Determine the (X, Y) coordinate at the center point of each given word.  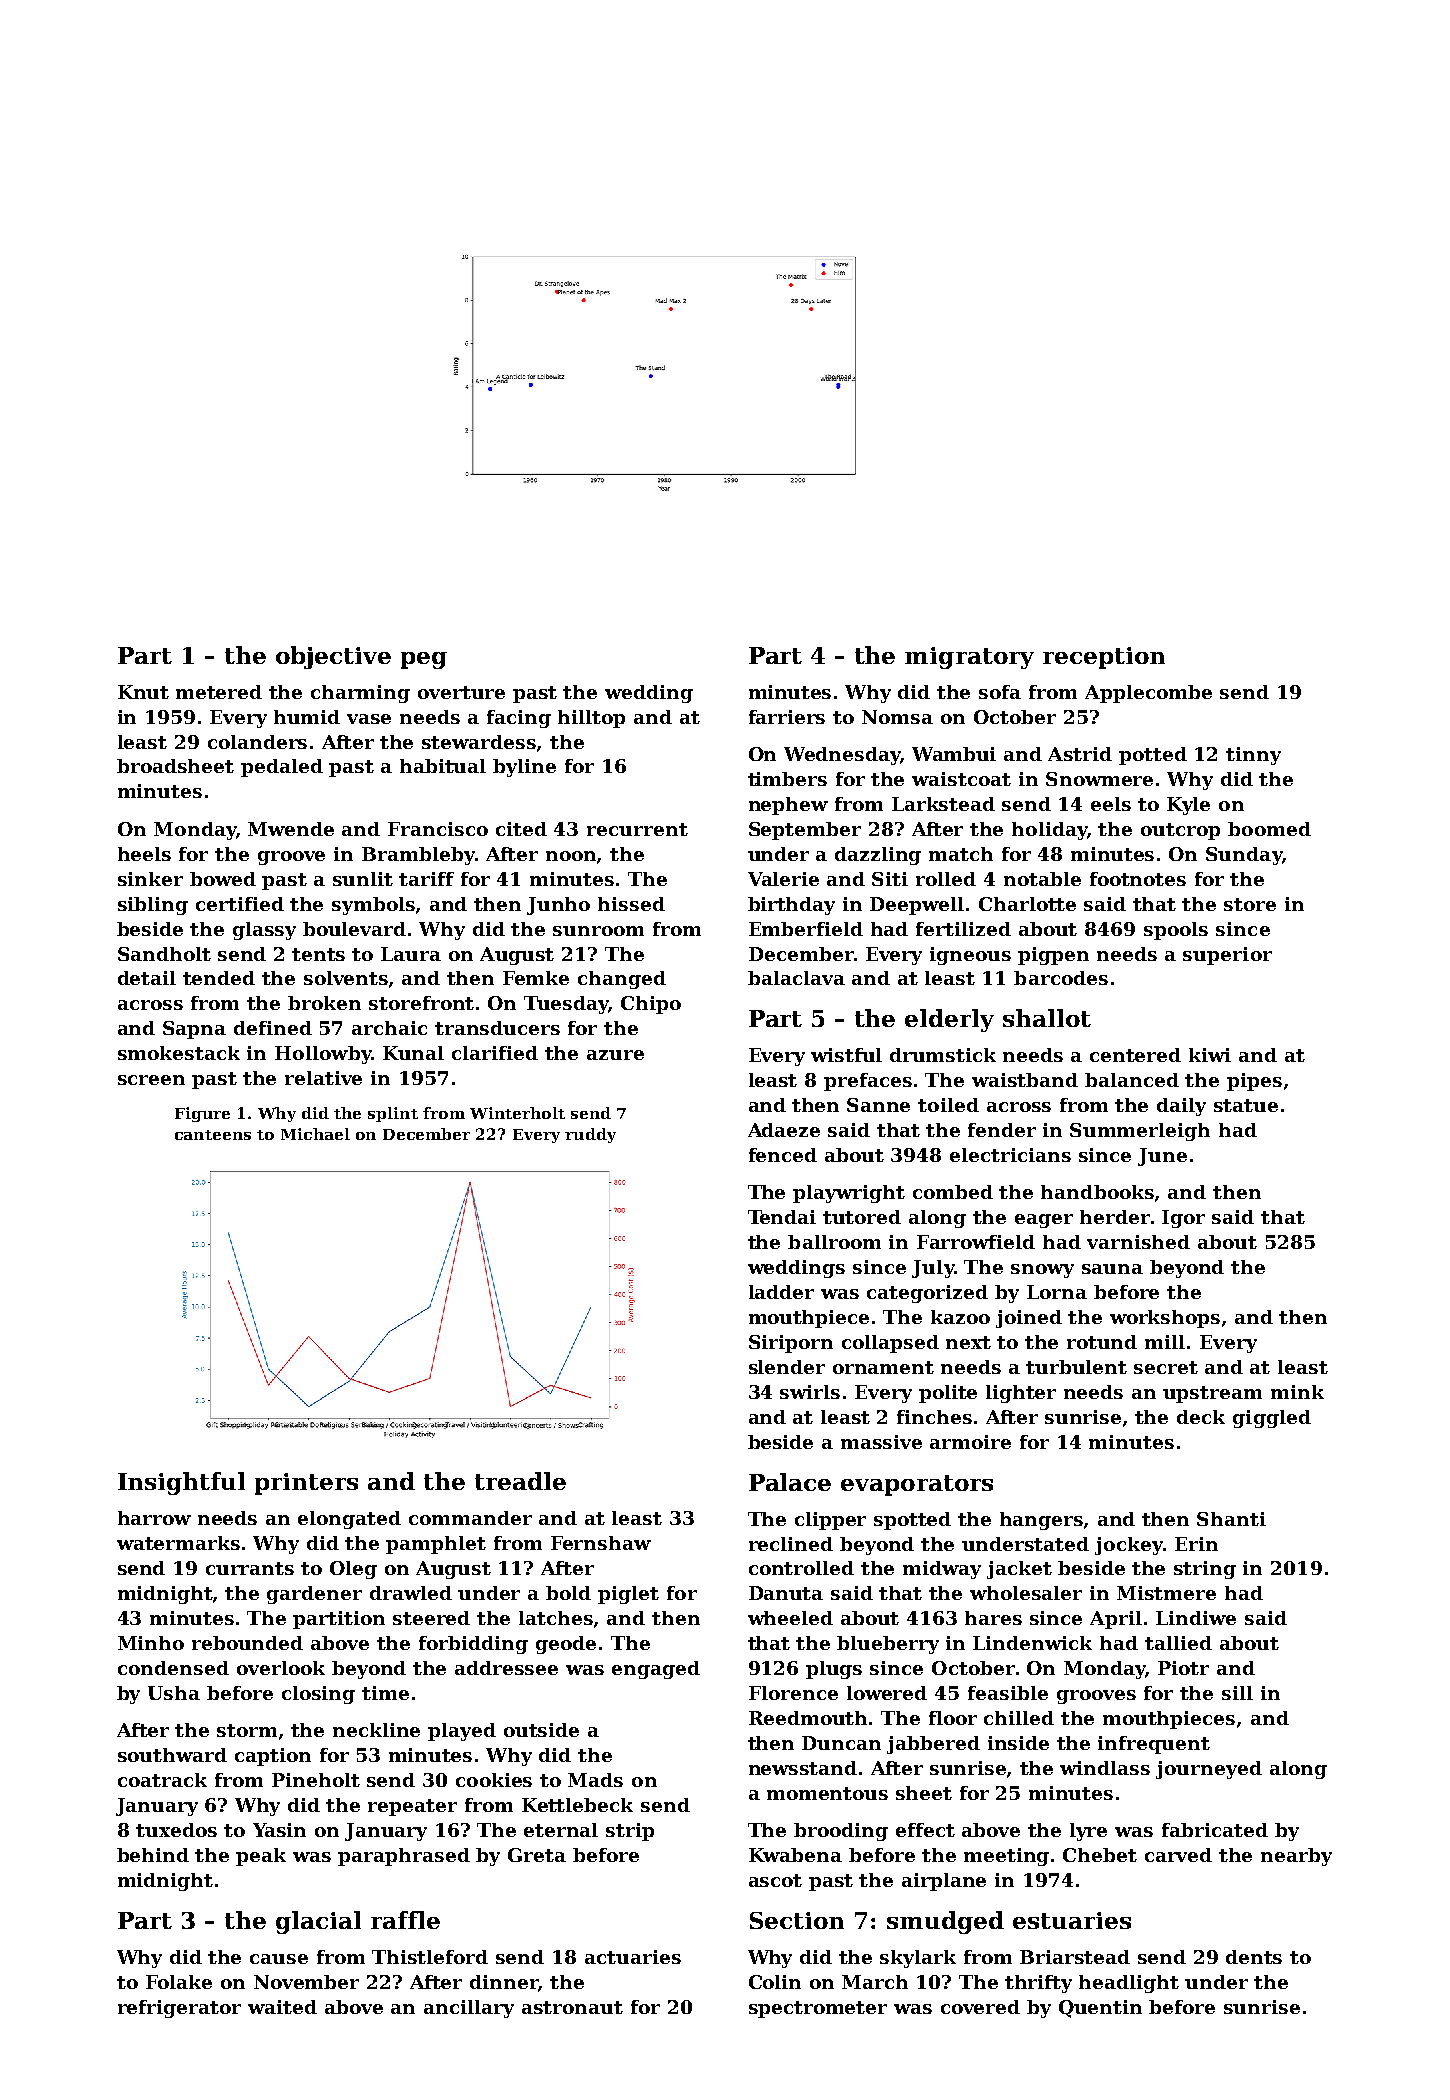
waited (282, 2007)
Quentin (1100, 2009)
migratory (969, 658)
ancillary (469, 2009)
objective (333, 657)
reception (1104, 658)
